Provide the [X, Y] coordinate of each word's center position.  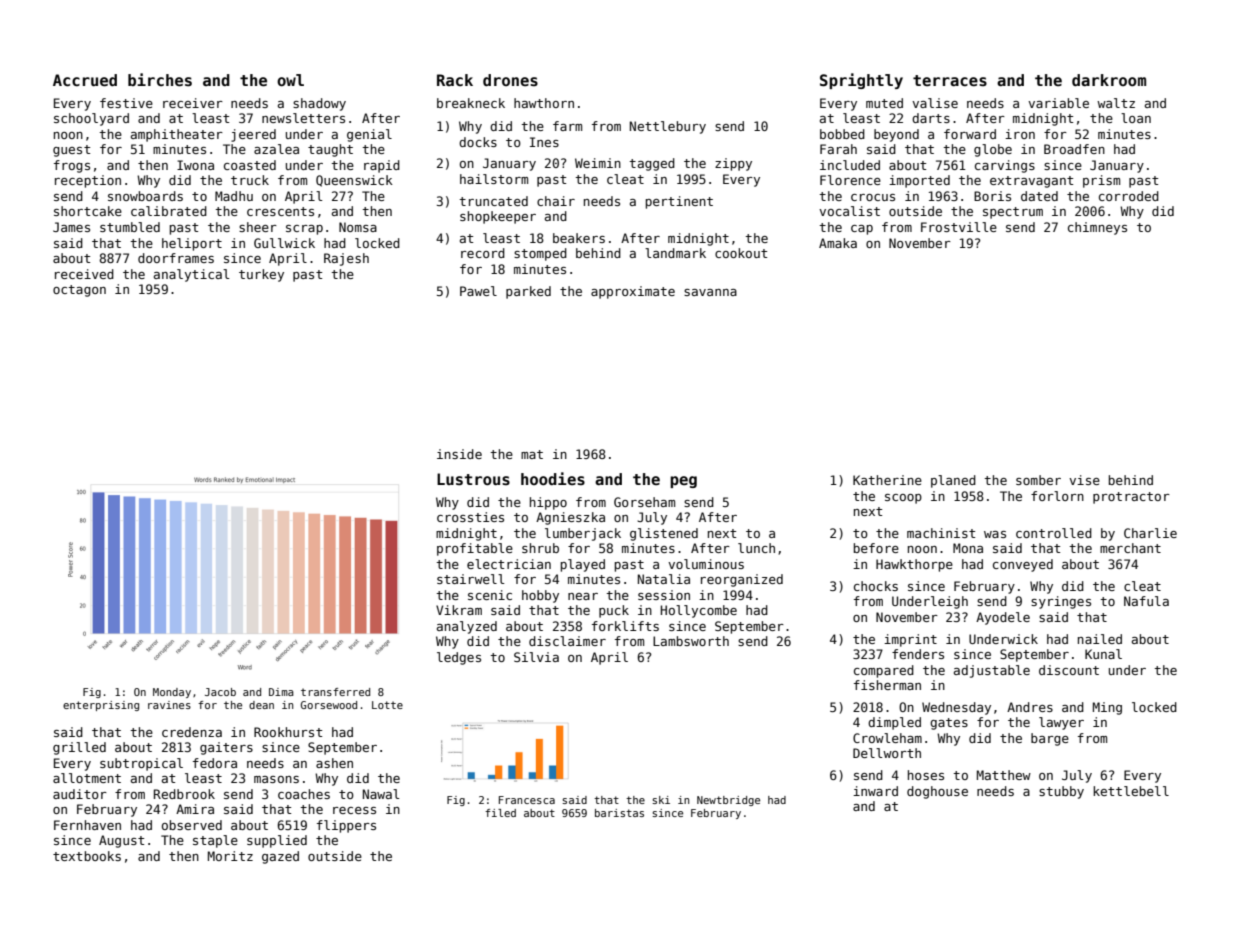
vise [1084, 480]
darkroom [1109, 80]
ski [661, 800]
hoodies [553, 478]
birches [160, 80]
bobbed [842, 134]
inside [459, 454]
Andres [1030, 707]
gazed [280, 857]
